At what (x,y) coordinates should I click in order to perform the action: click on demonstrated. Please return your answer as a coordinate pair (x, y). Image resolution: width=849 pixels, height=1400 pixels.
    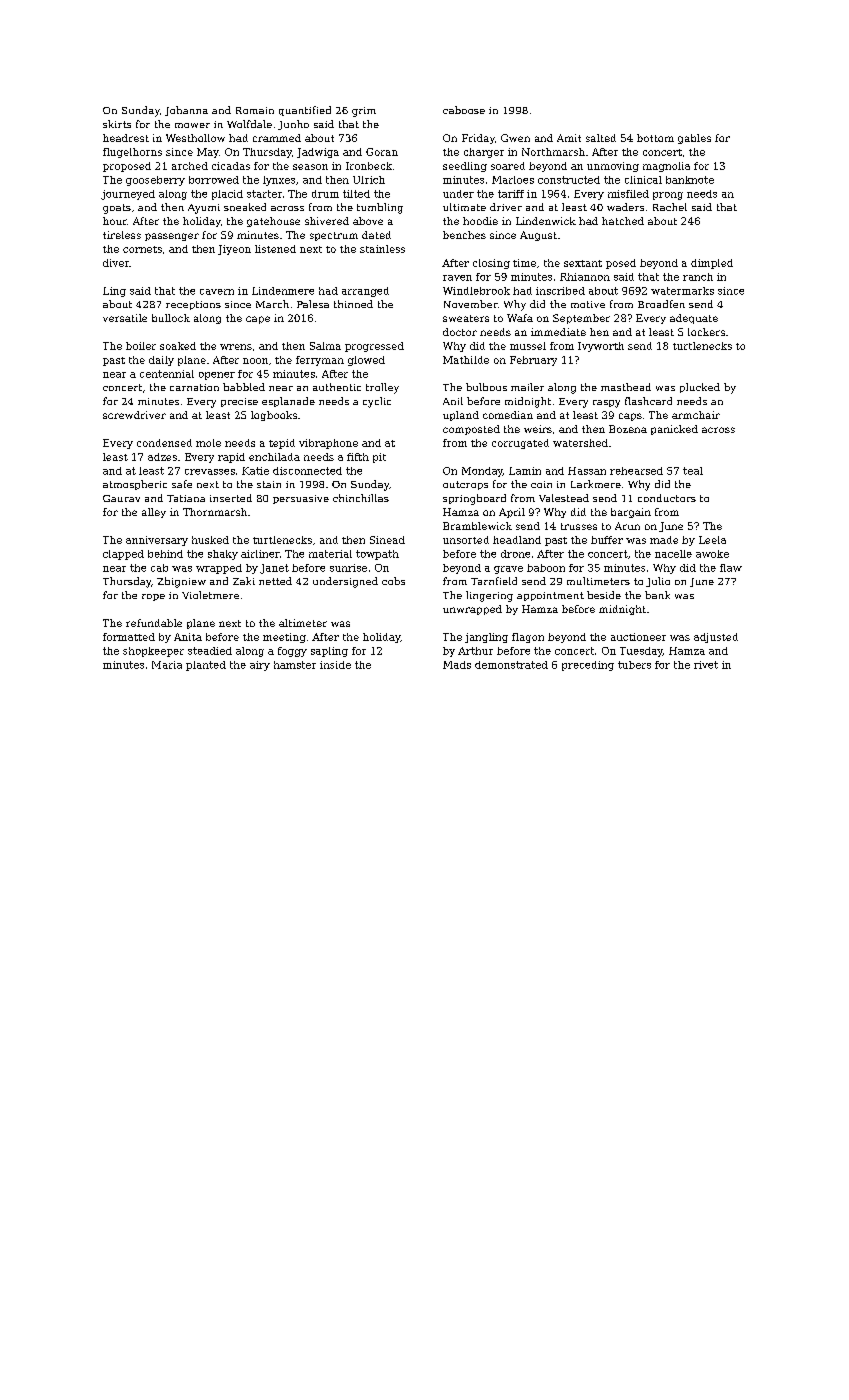
    Looking at the image, I should click on (511, 665).
